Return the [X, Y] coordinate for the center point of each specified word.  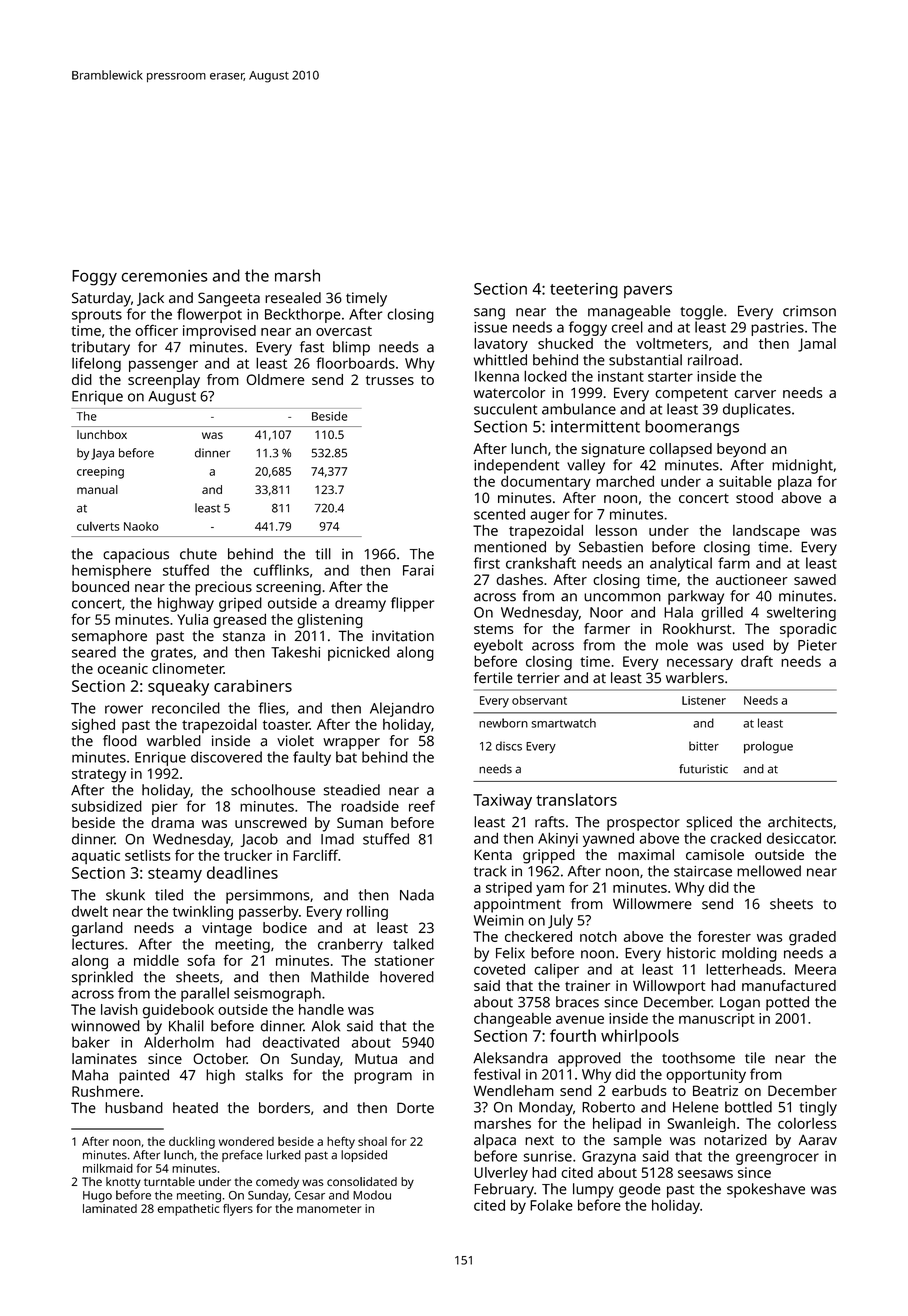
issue [490, 327]
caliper [556, 971]
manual [97, 489]
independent [516, 466]
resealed [293, 298]
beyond [741, 450]
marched [625, 481]
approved [589, 1059]
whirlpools [640, 1037]
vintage [227, 929]
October [220, 1058]
